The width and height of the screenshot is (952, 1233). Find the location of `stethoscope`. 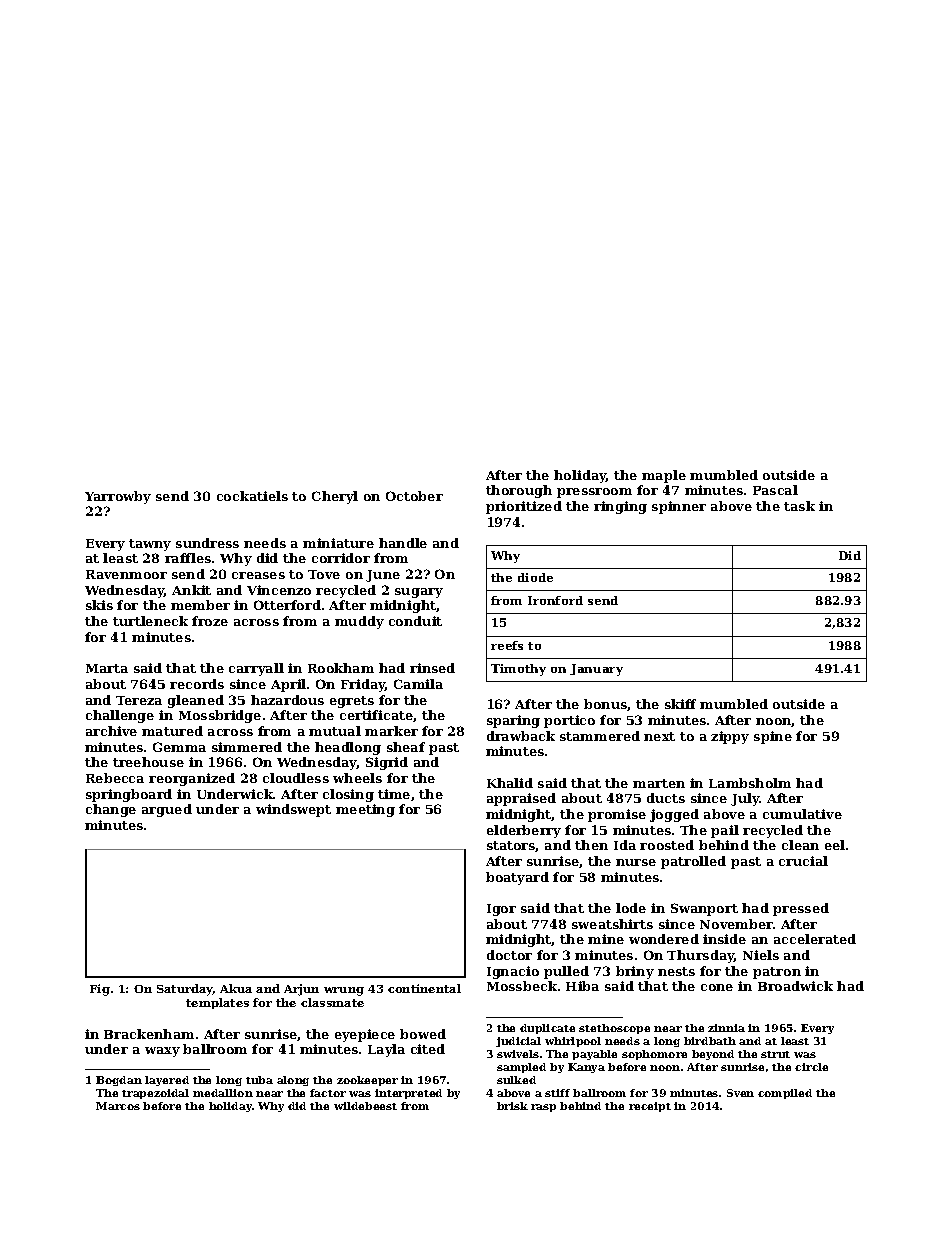

stethoscope is located at coordinates (614, 1029).
